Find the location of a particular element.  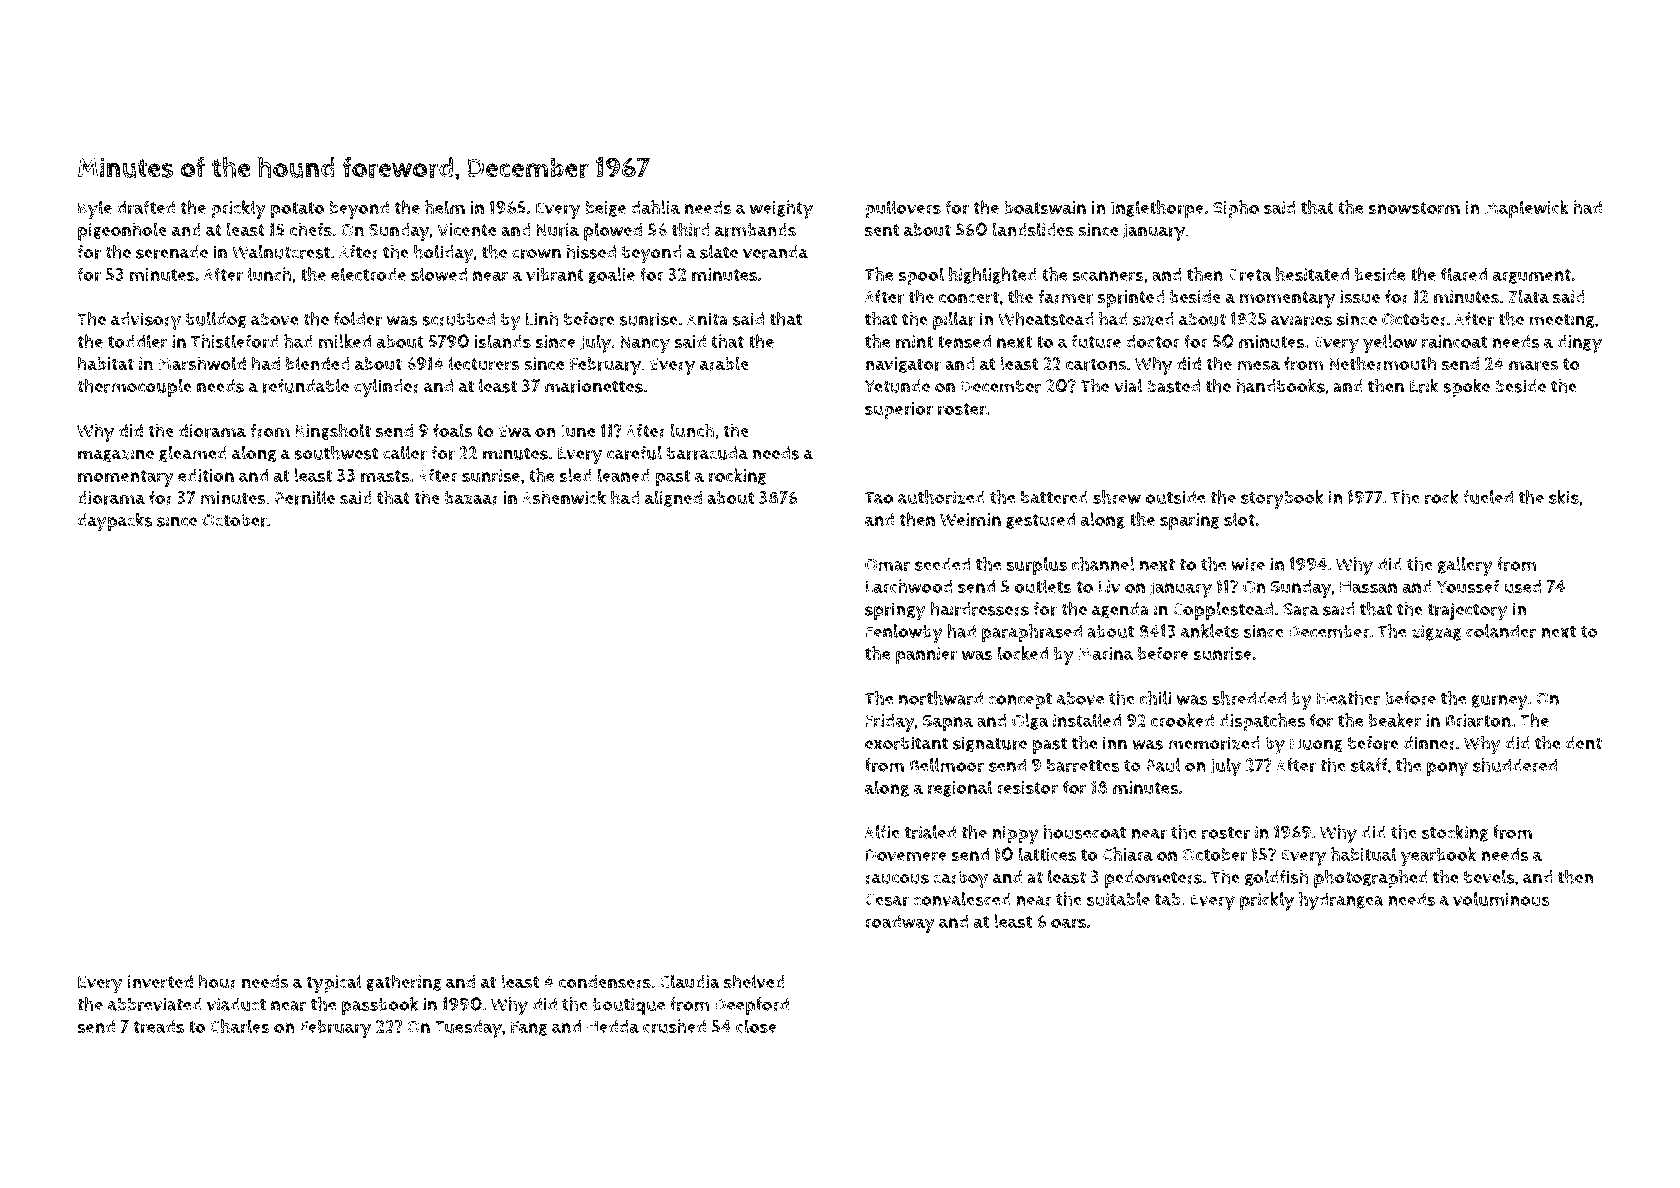

Friday is located at coordinates (890, 723).
